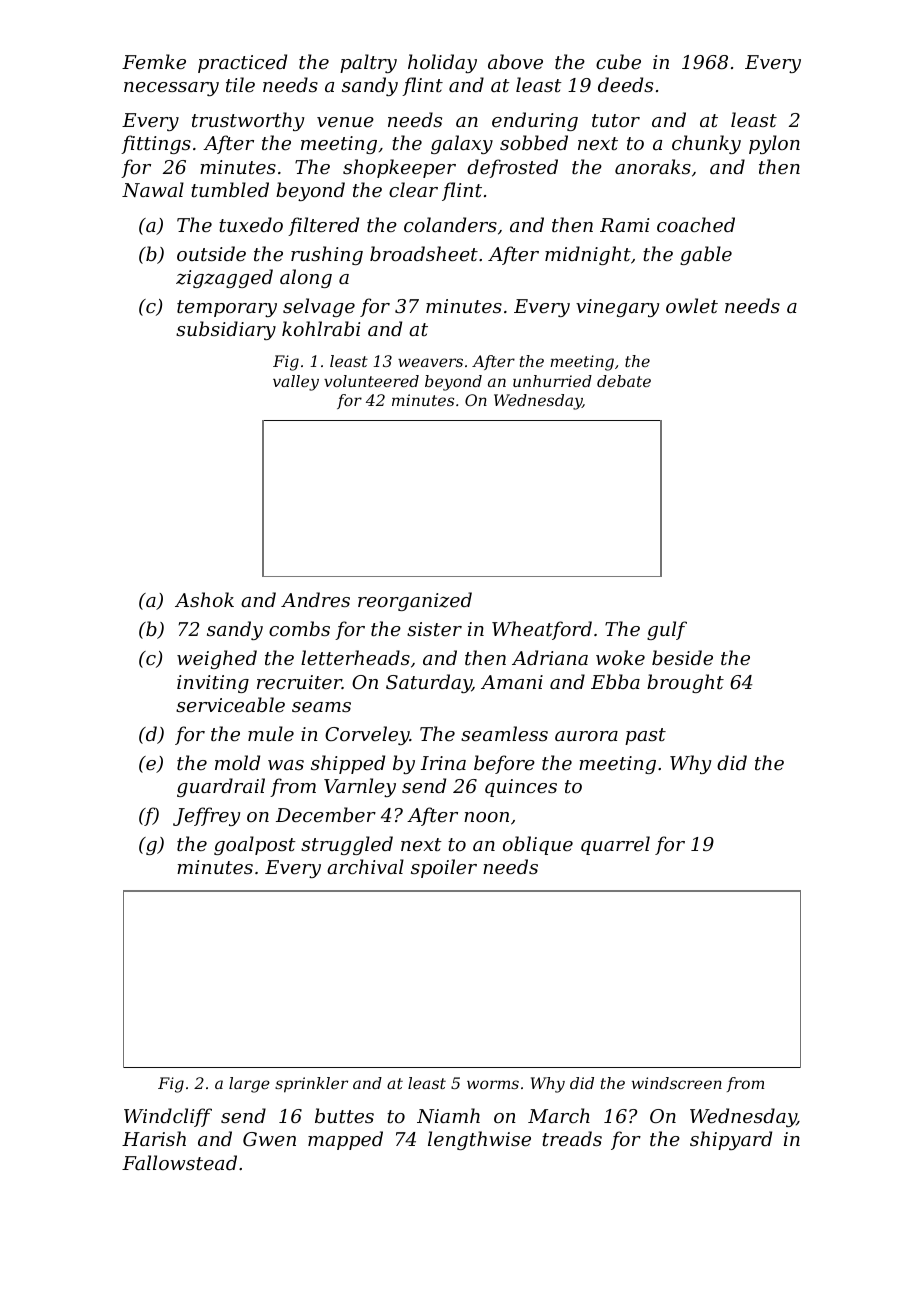 The image size is (924, 1314). Describe the element at coordinates (240, 84) in the document. I see `tile` at that location.
